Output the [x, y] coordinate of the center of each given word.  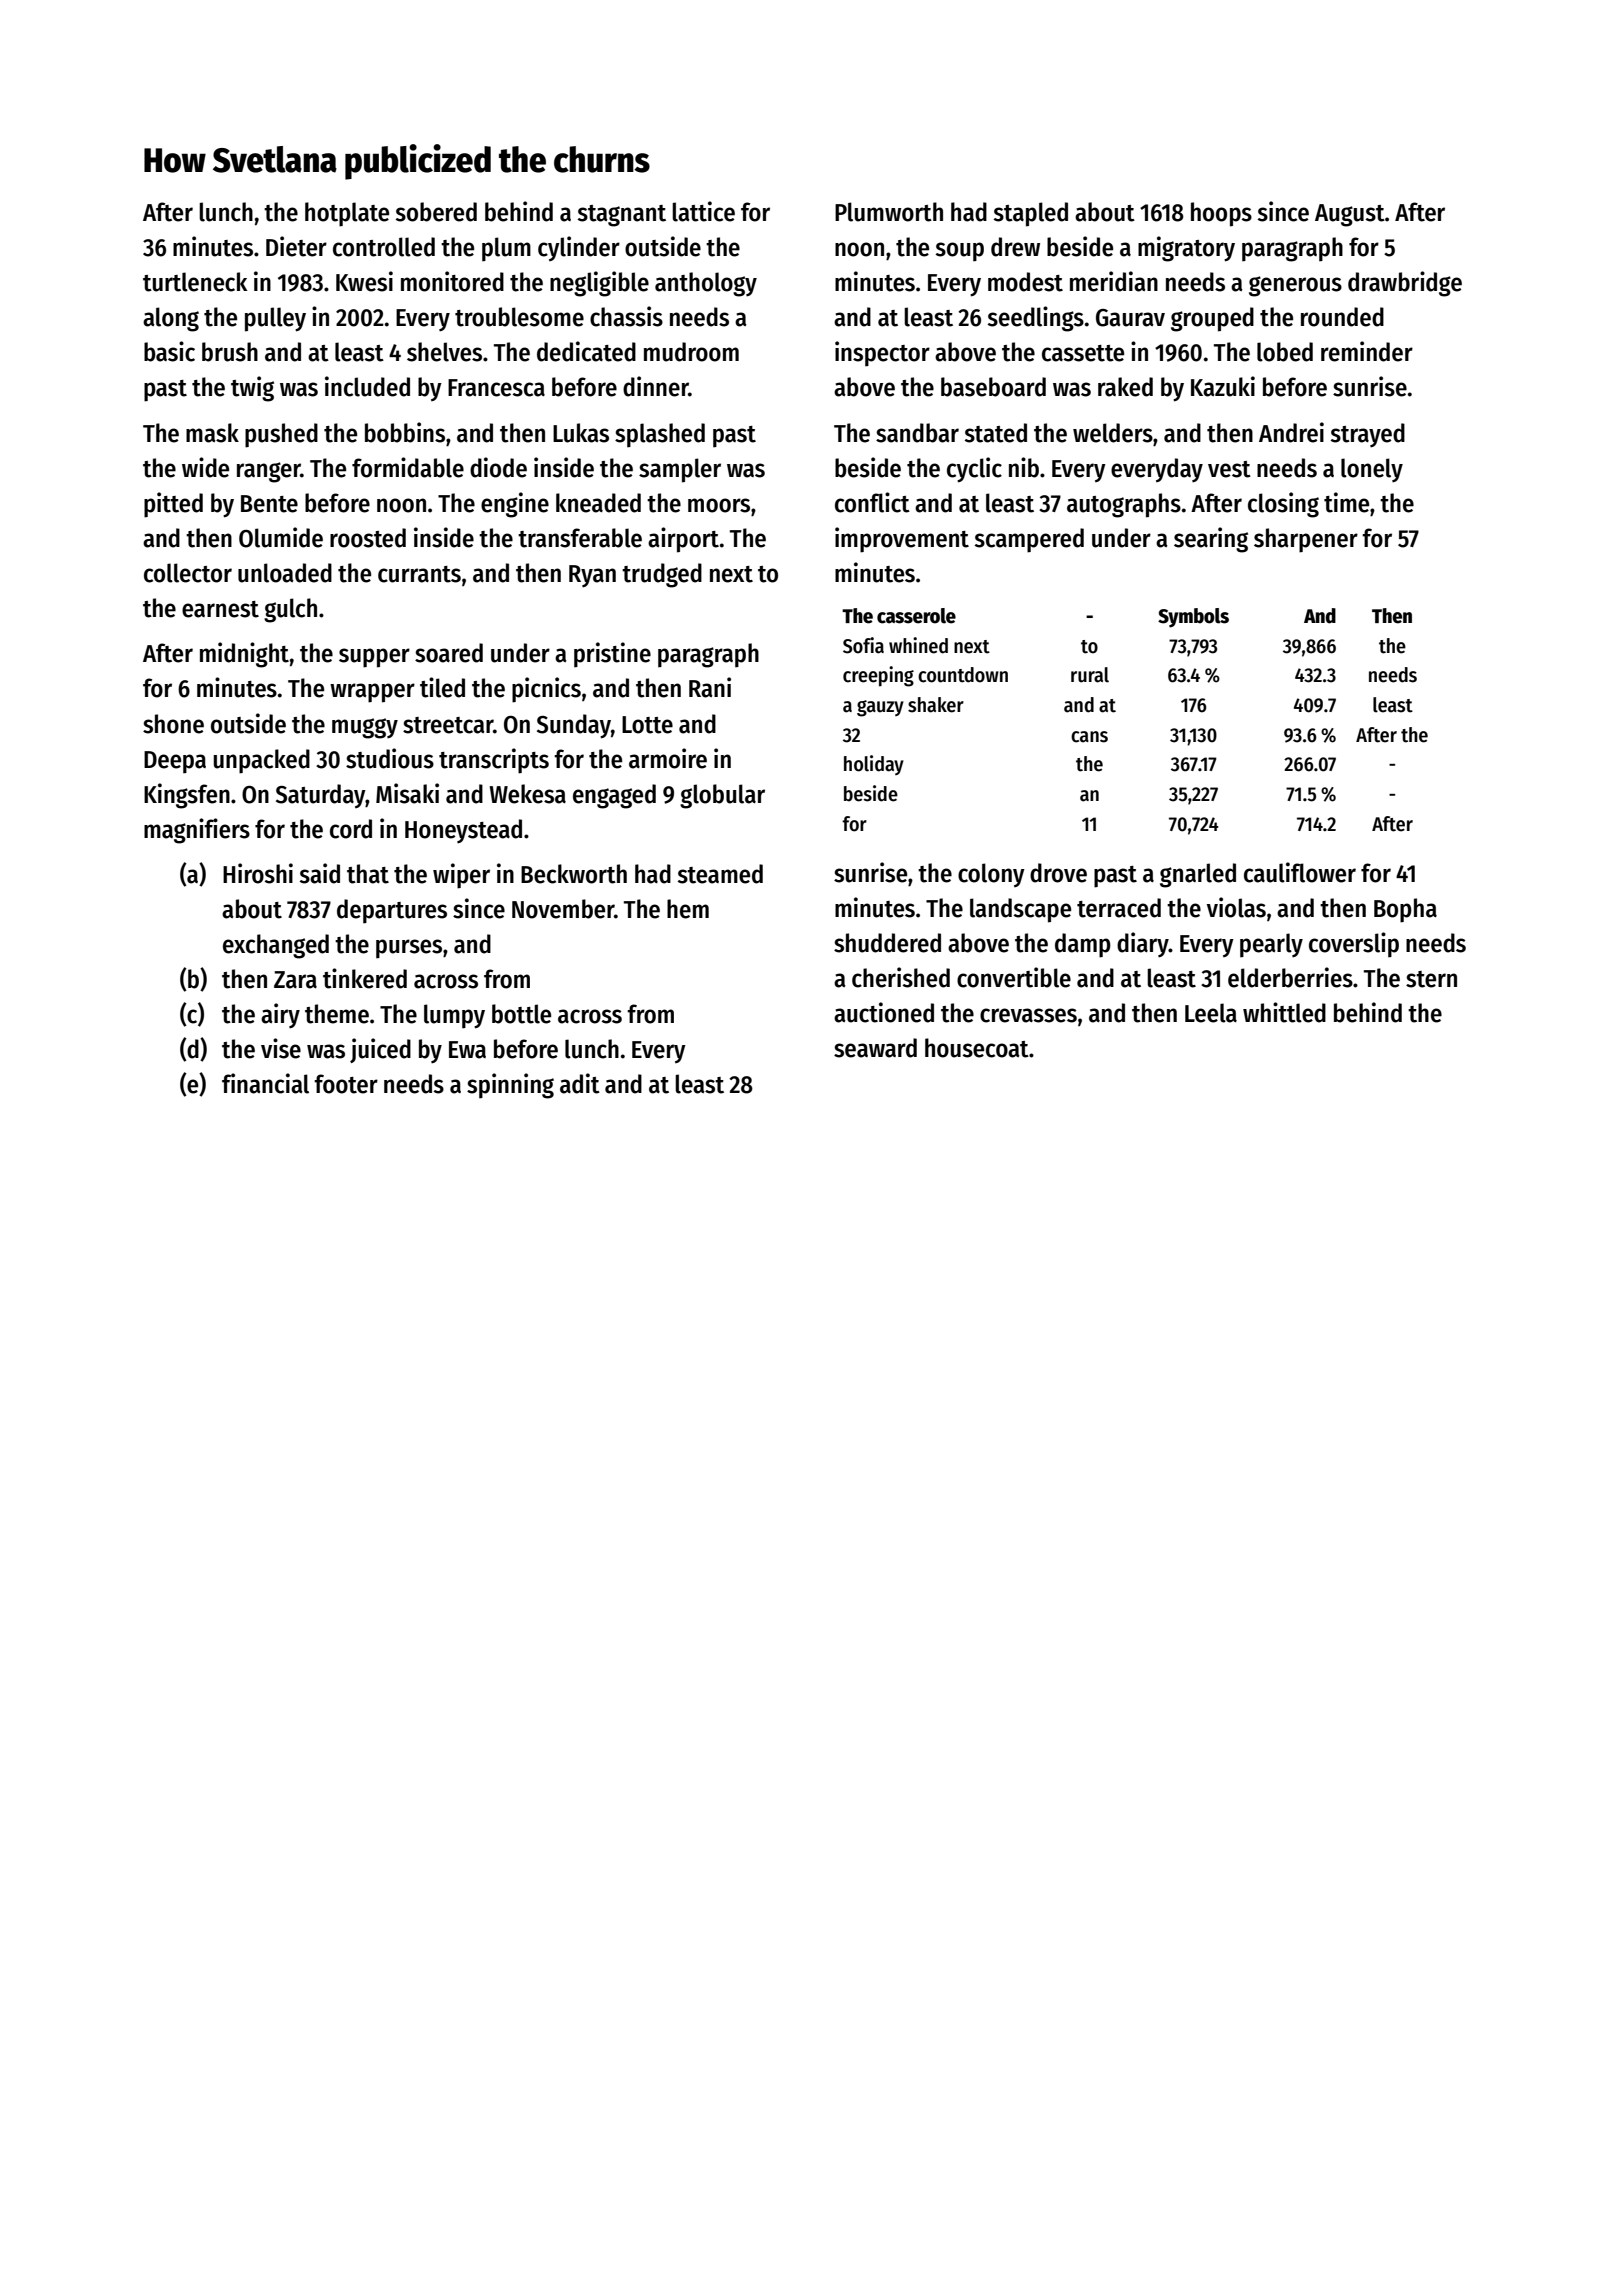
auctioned [884, 1012]
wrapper [372, 693]
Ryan [592, 576]
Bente [269, 504]
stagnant [622, 216]
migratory [1186, 249]
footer [346, 1084]
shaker [936, 705]
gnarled [1198, 875]
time [1346, 502]
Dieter [296, 246]
